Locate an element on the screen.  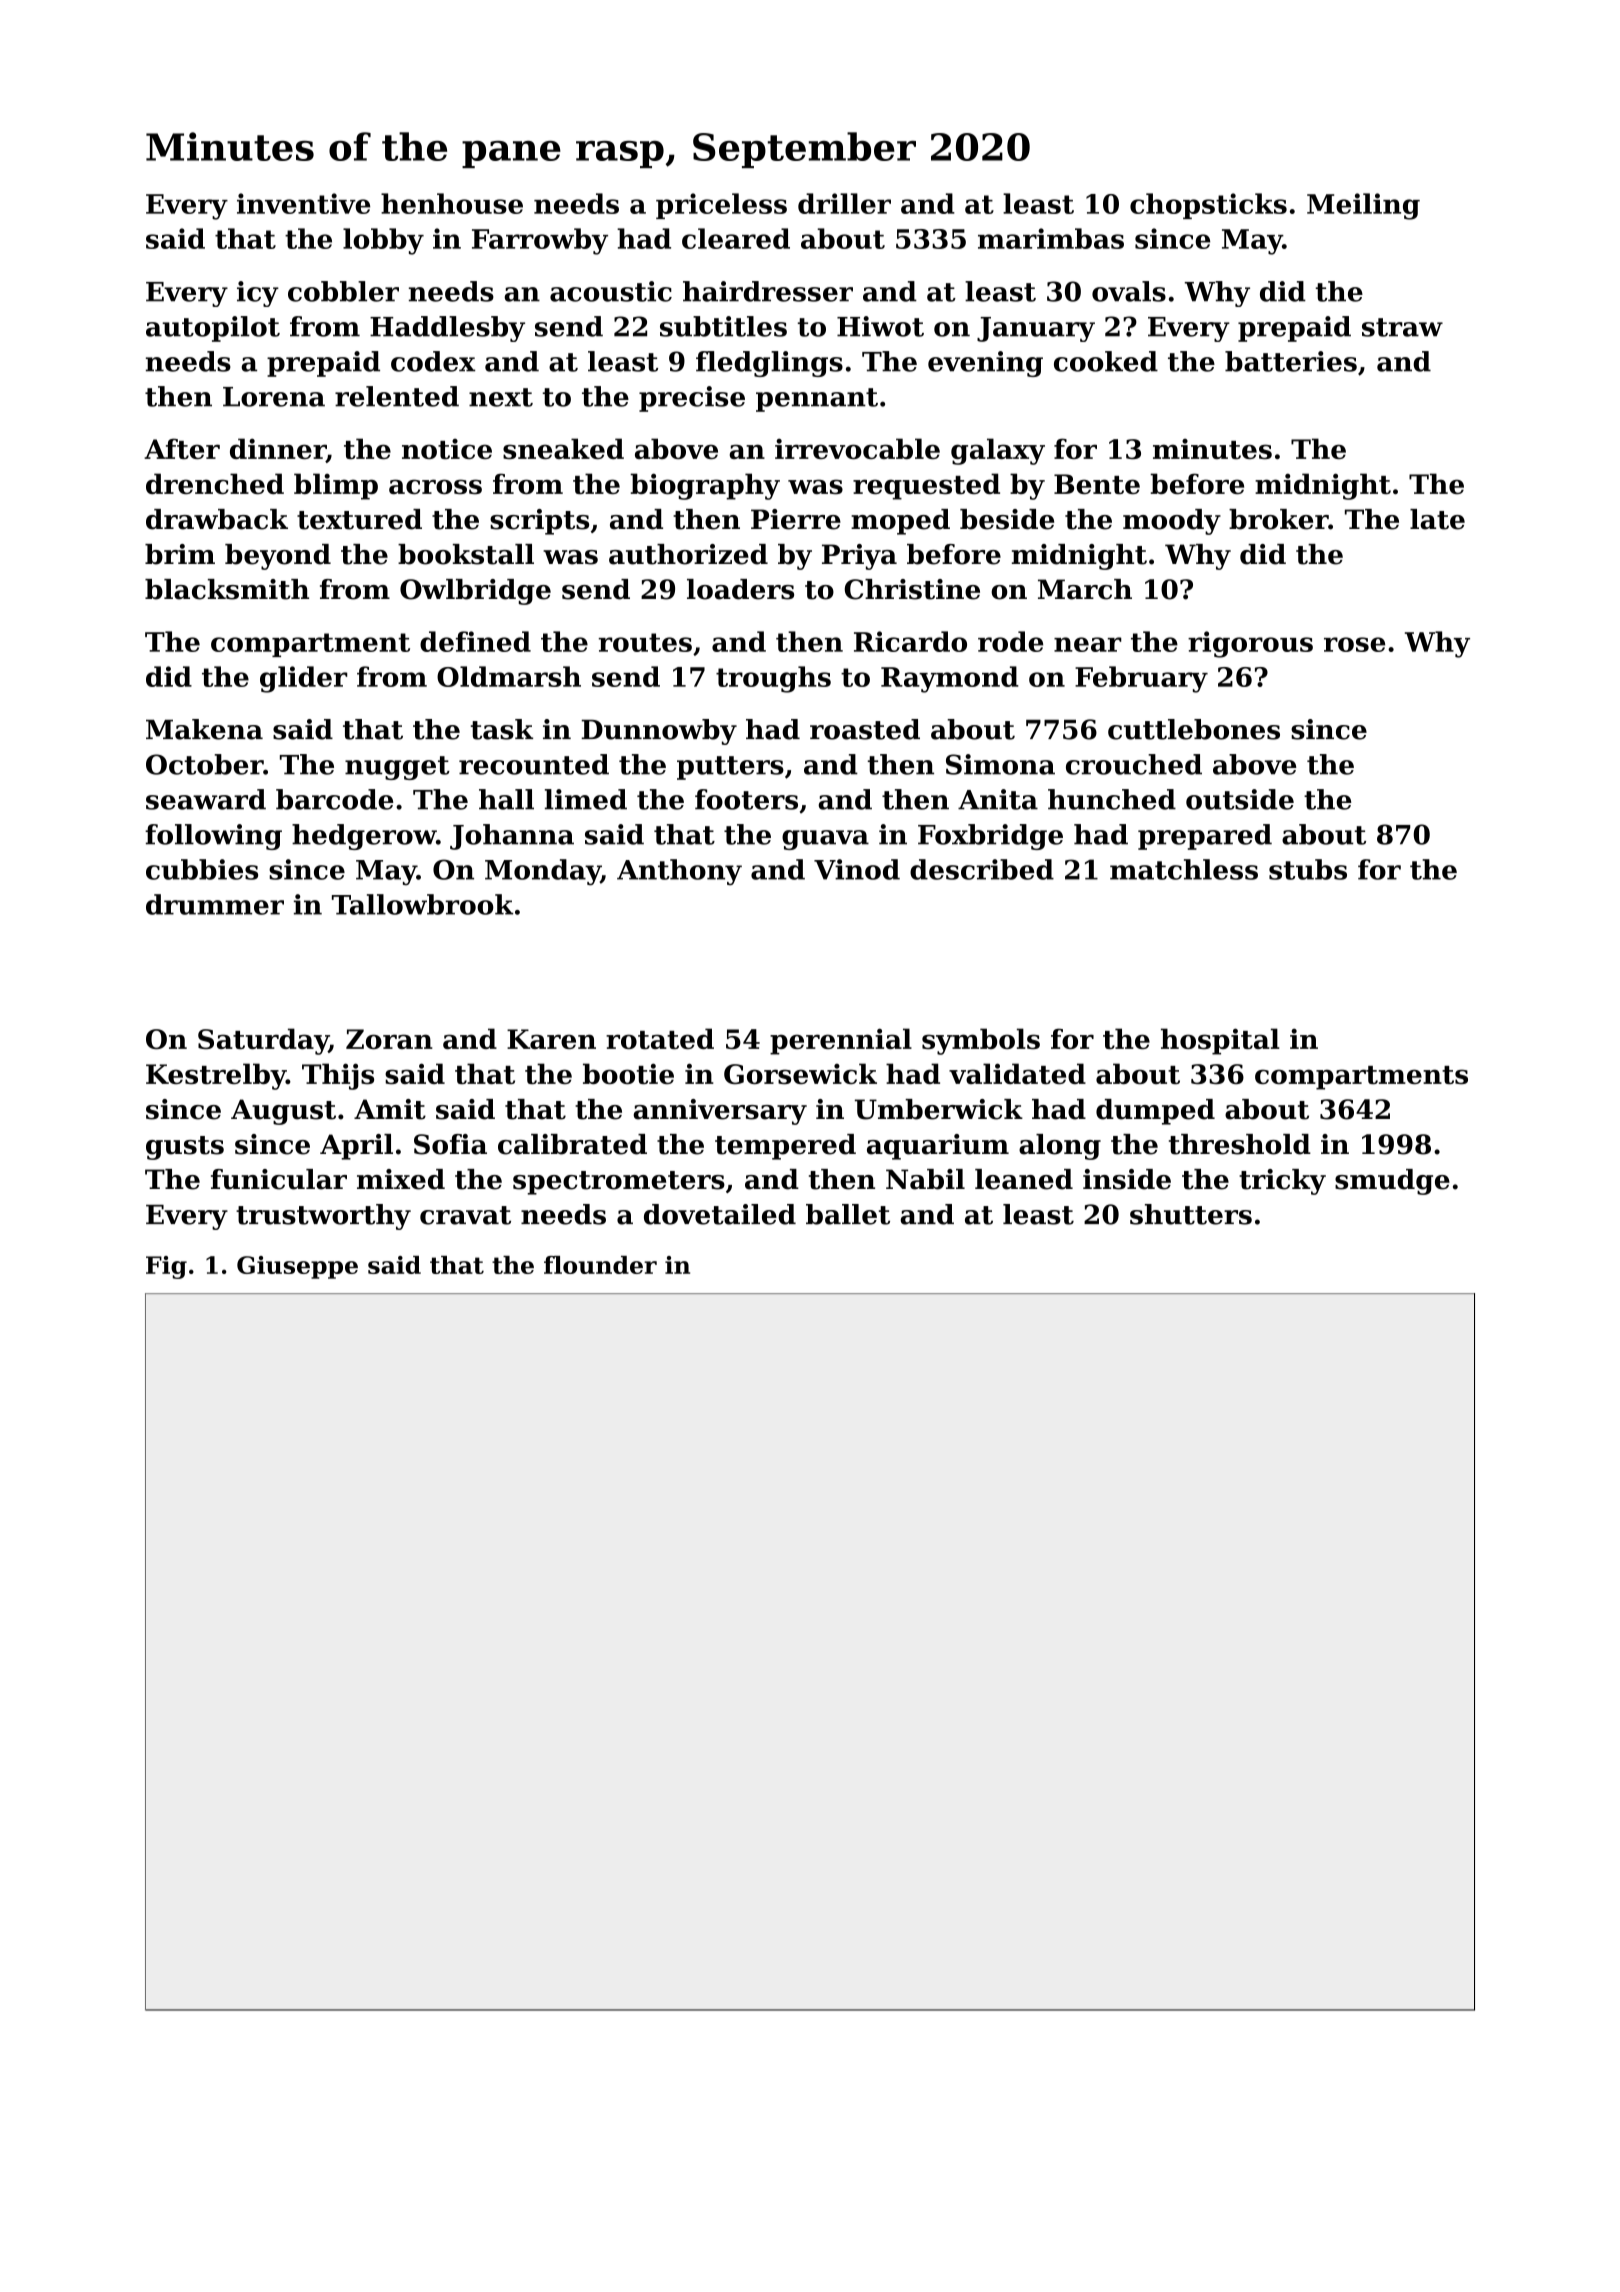
driller is located at coordinates (844, 203).
